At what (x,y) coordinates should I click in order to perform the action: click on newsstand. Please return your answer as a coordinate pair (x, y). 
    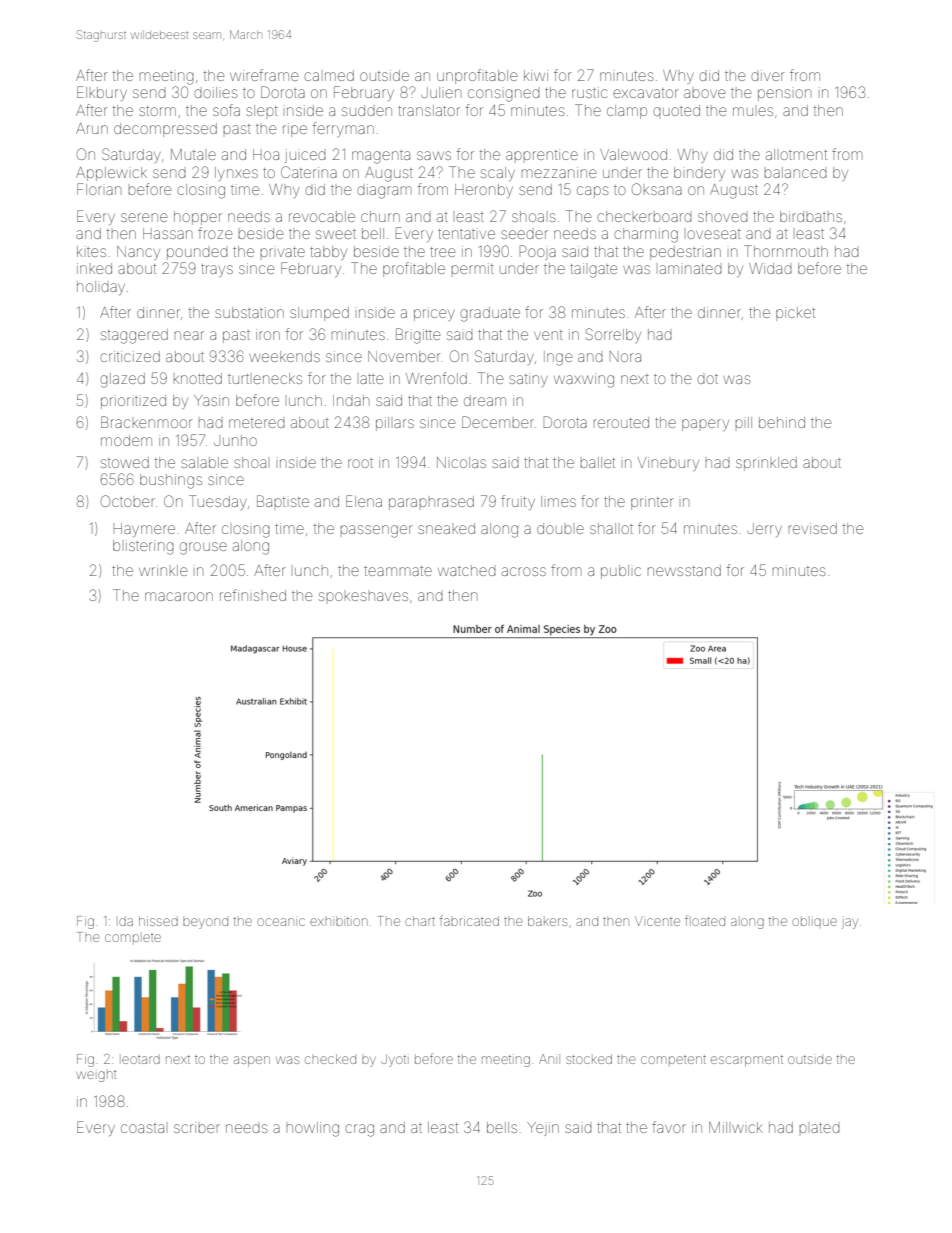
    Looking at the image, I should click on (684, 570).
